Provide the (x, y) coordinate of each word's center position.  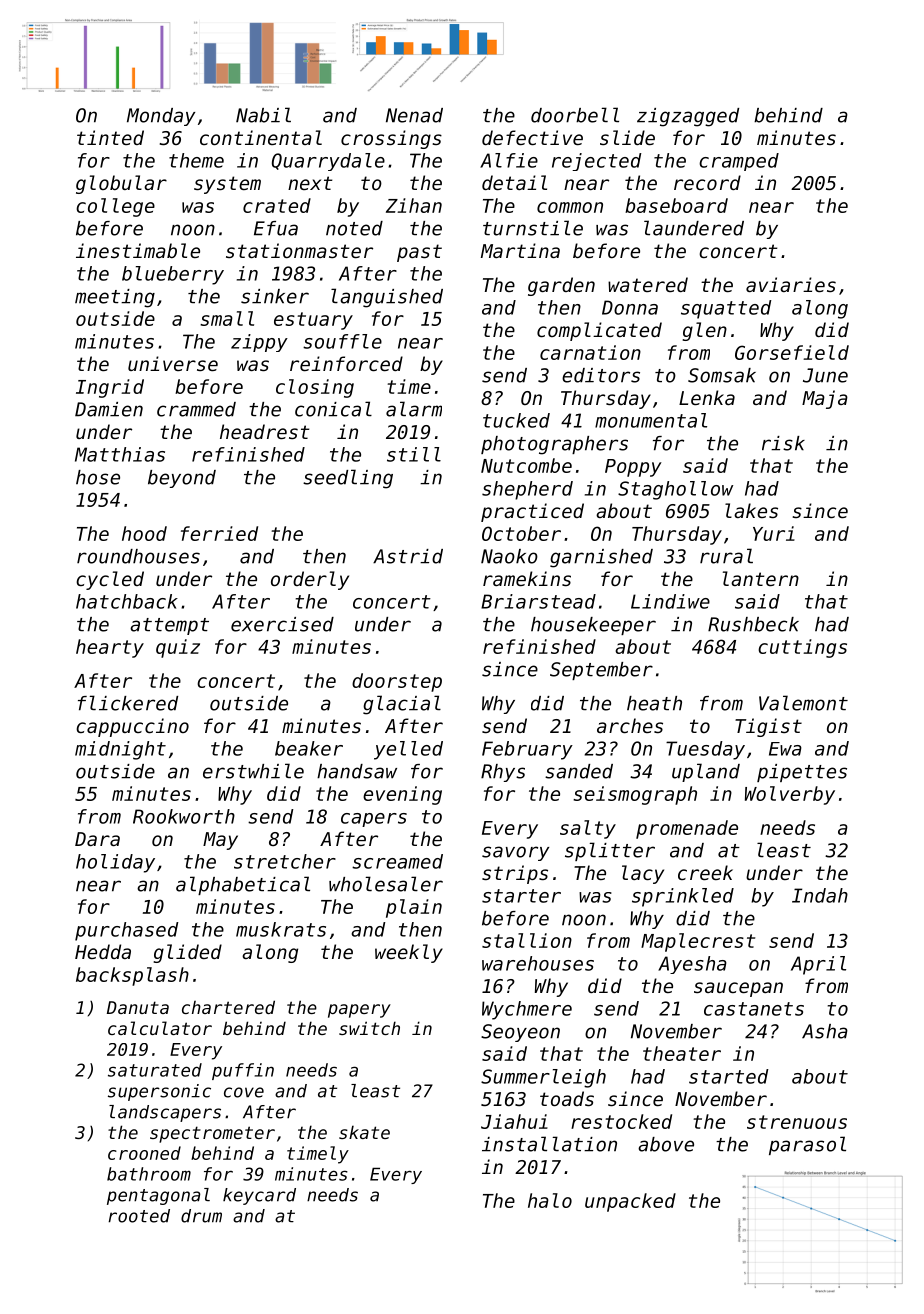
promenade (687, 829)
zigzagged (688, 117)
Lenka (707, 397)
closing (315, 388)
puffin (243, 1071)
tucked (516, 420)
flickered (128, 703)
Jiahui (514, 1121)
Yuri (774, 533)
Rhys (503, 773)
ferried (219, 533)
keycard (259, 1196)
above (666, 1144)
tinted (110, 137)
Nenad (414, 115)
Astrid (408, 556)
